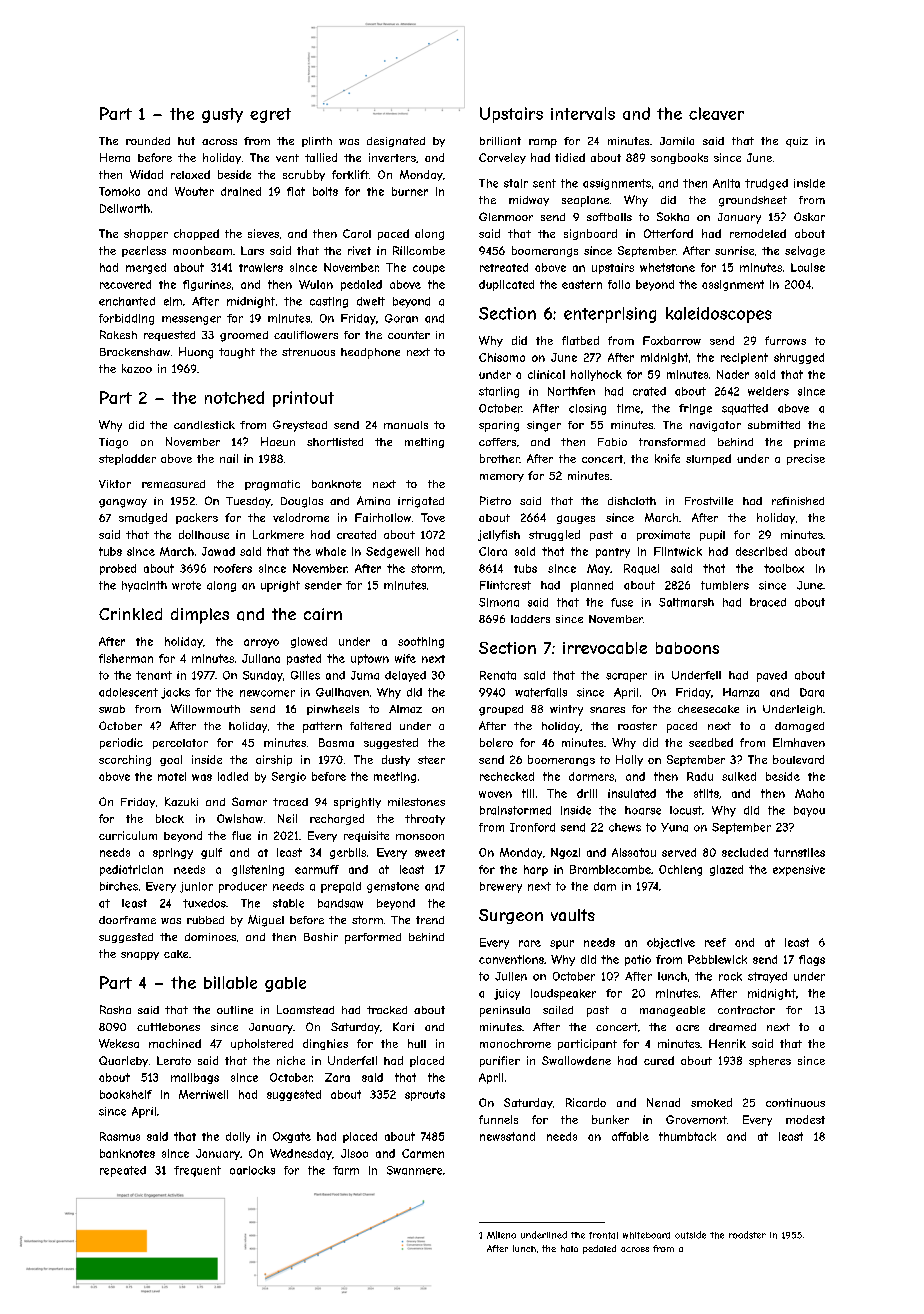 The image size is (924, 1314). I want to click on farm, so click(346, 1170).
